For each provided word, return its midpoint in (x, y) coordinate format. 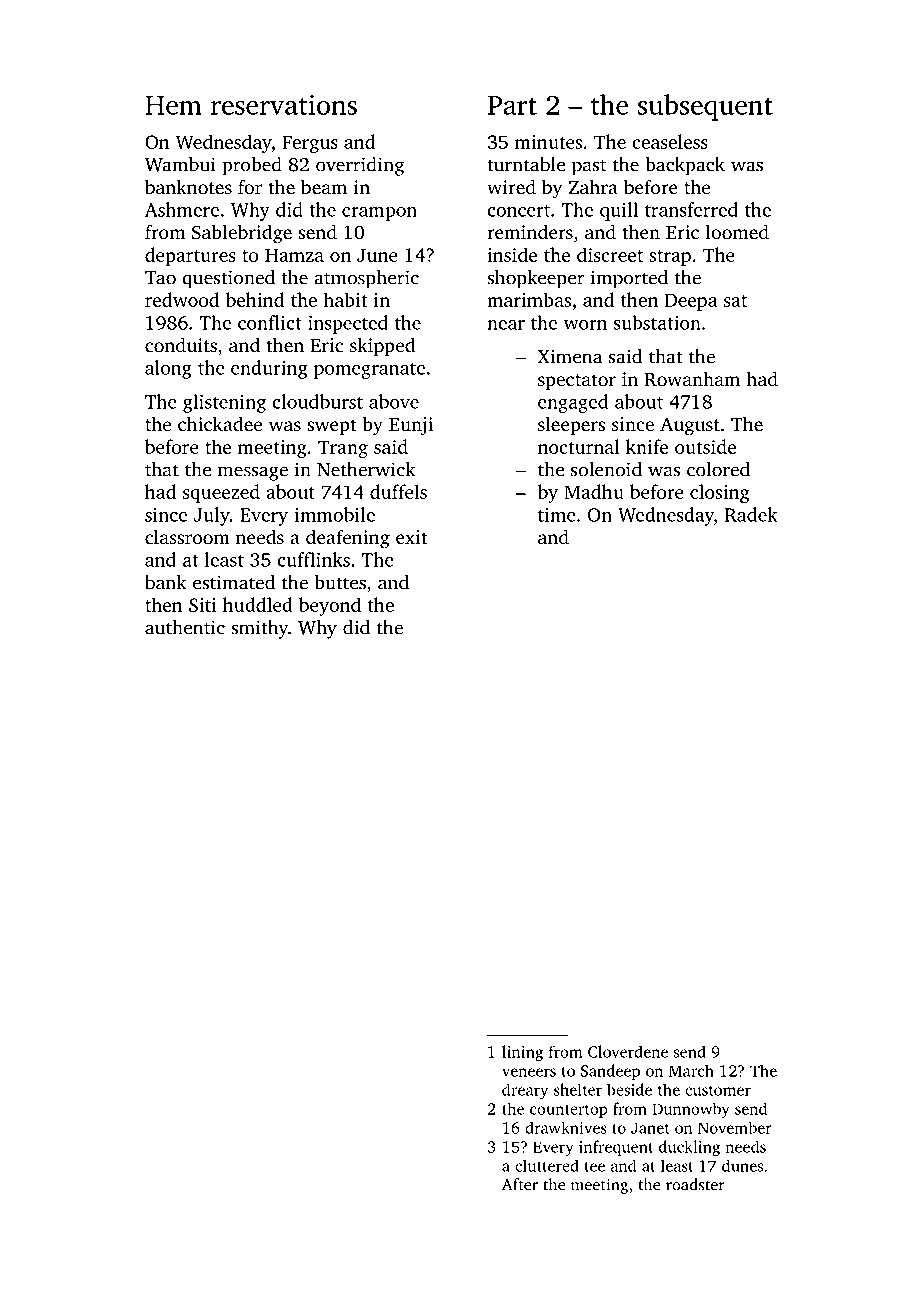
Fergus (310, 144)
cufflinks (313, 559)
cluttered (547, 1165)
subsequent (705, 107)
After (520, 1184)
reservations (284, 105)
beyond (330, 606)
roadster (695, 1184)
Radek (751, 514)
